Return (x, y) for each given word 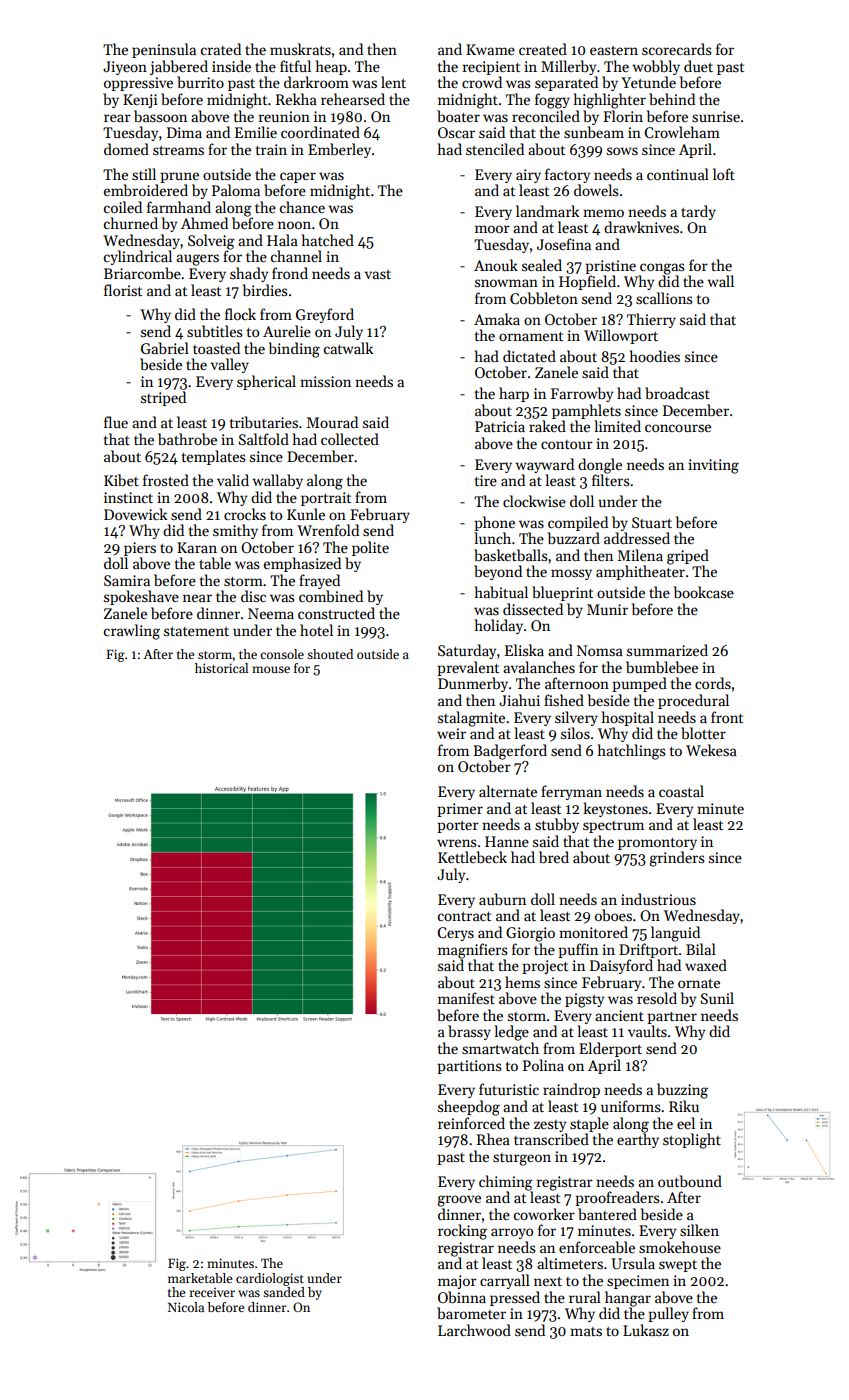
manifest (466, 998)
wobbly (656, 67)
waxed (706, 965)
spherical (266, 382)
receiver (212, 1292)
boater (458, 116)
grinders (677, 859)
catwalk (348, 348)
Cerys (455, 934)
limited (617, 426)
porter (458, 827)
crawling (132, 632)
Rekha (296, 99)
